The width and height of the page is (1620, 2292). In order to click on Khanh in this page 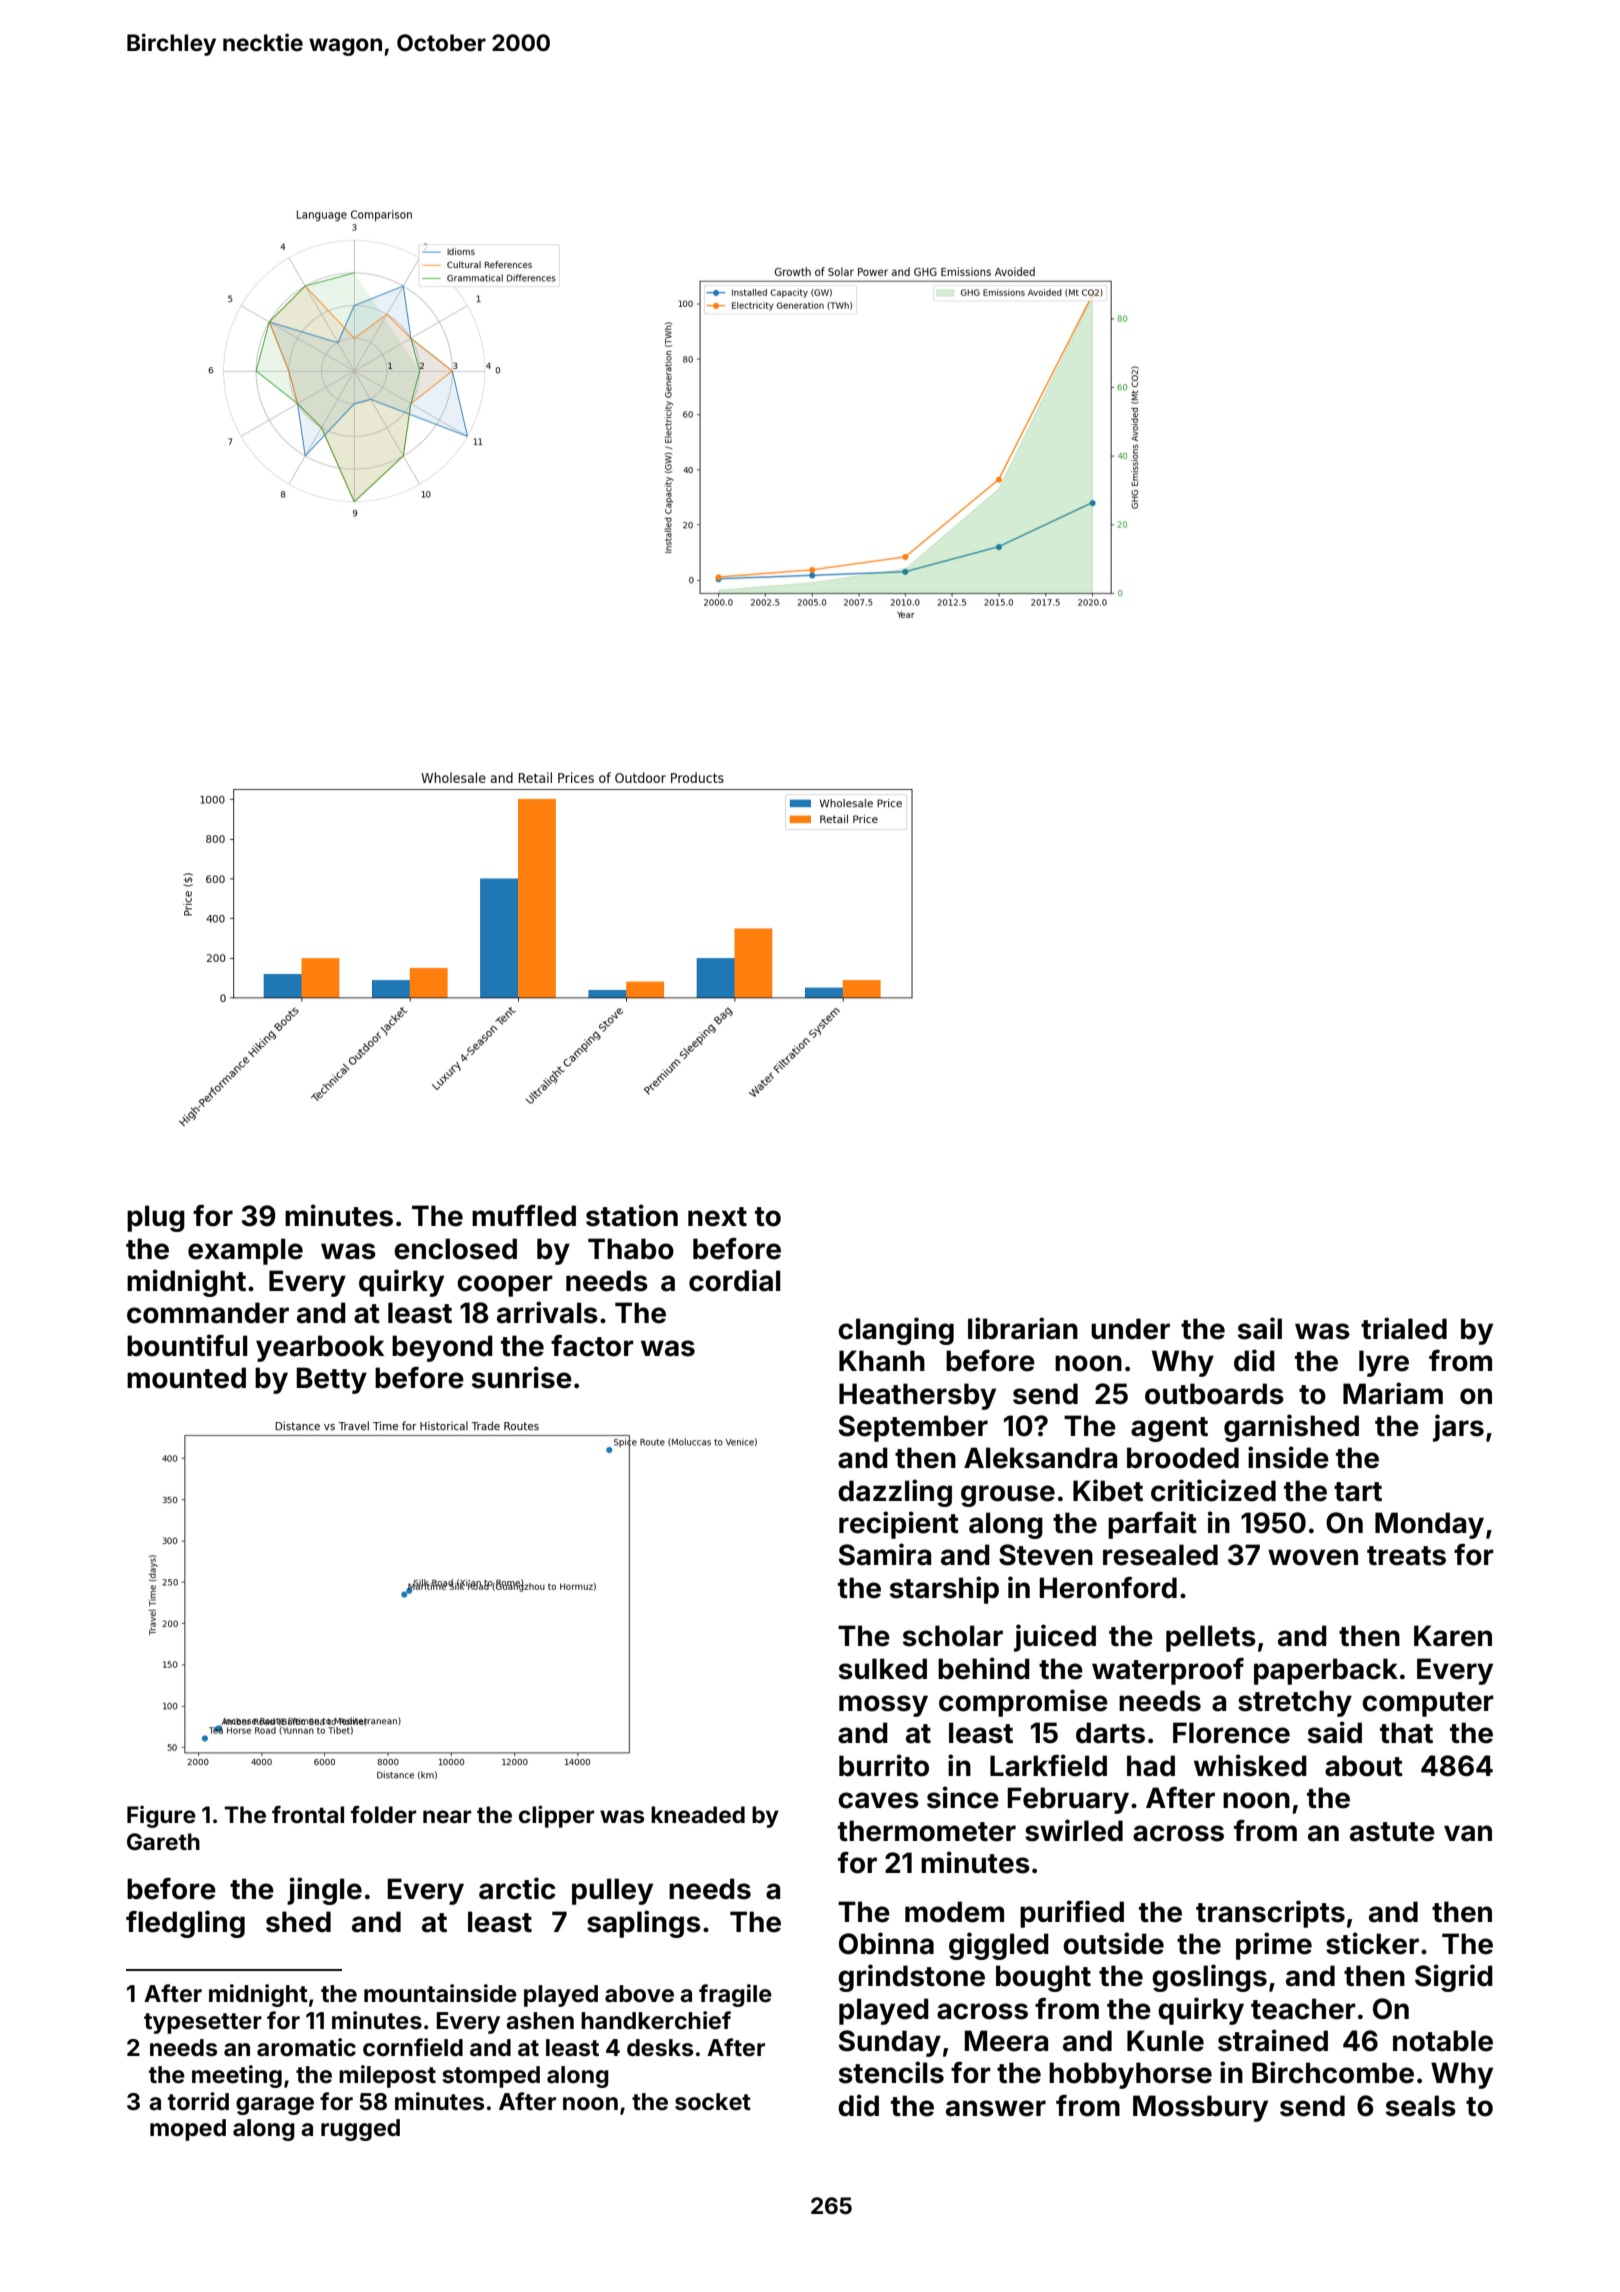, I will do `click(882, 1361)`.
